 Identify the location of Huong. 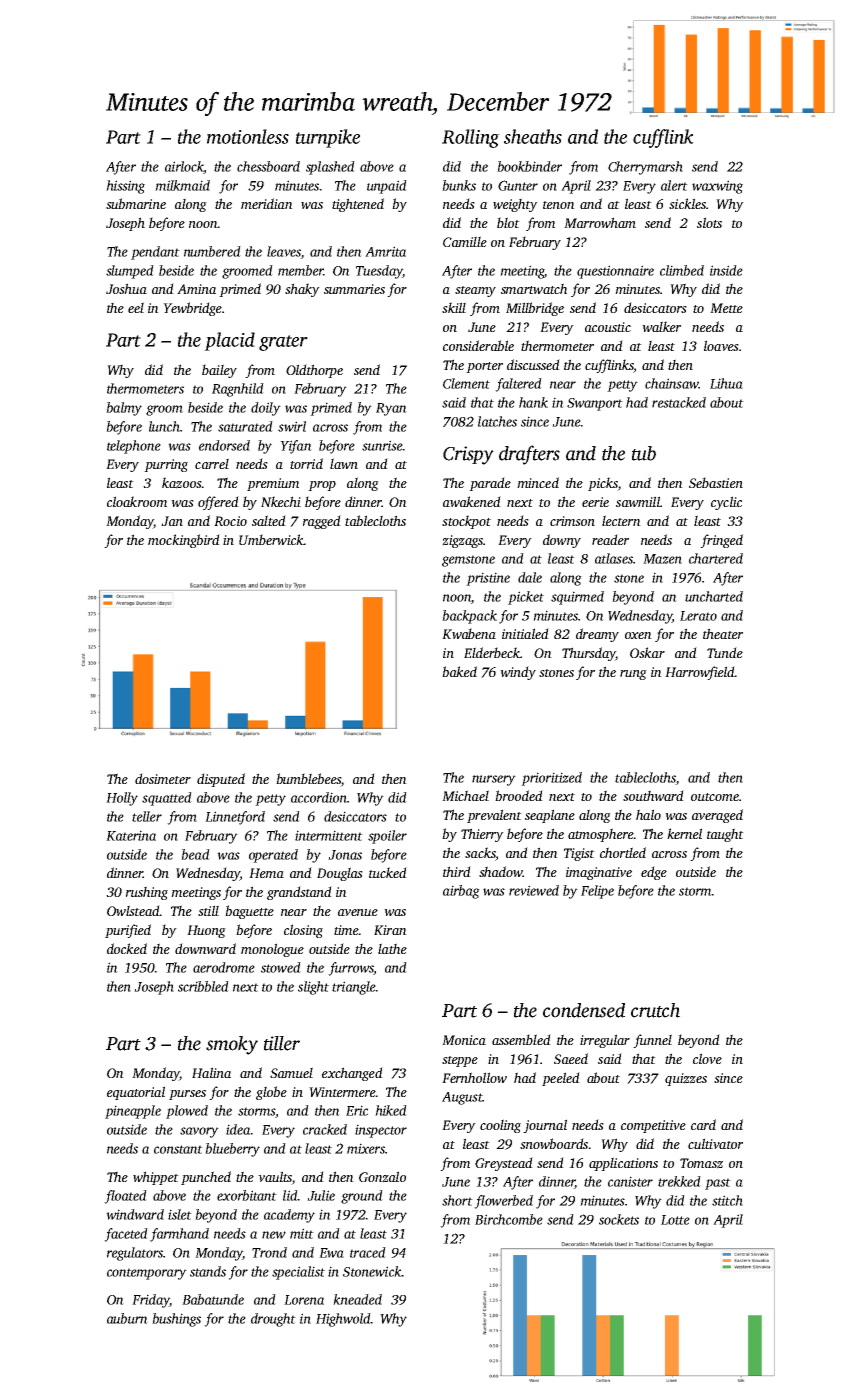
(206, 931).
